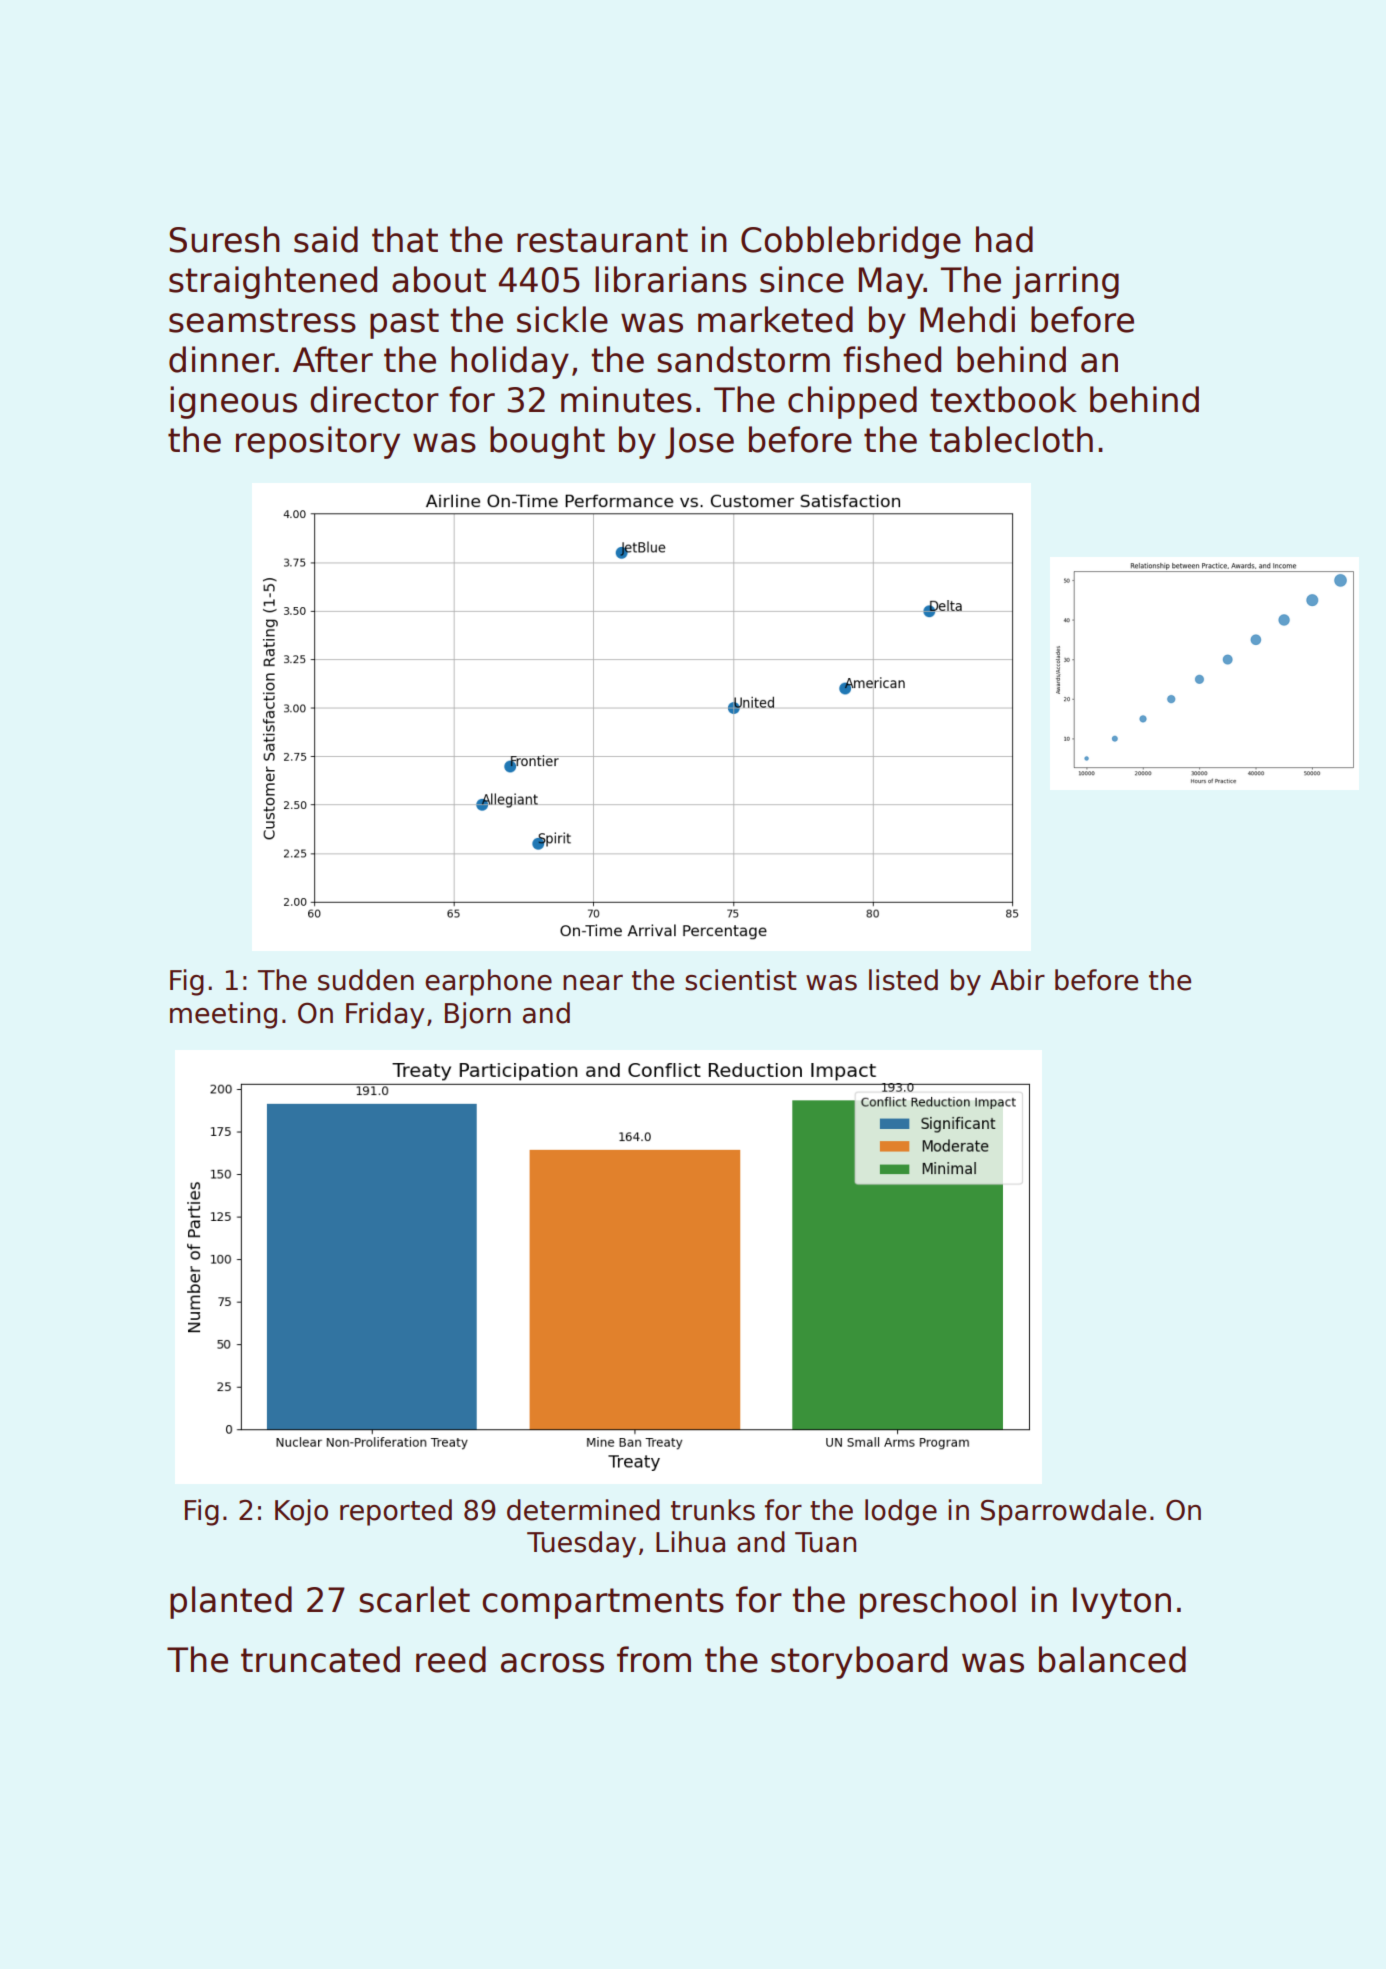  I want to click on Jose, so click(699, 443).
